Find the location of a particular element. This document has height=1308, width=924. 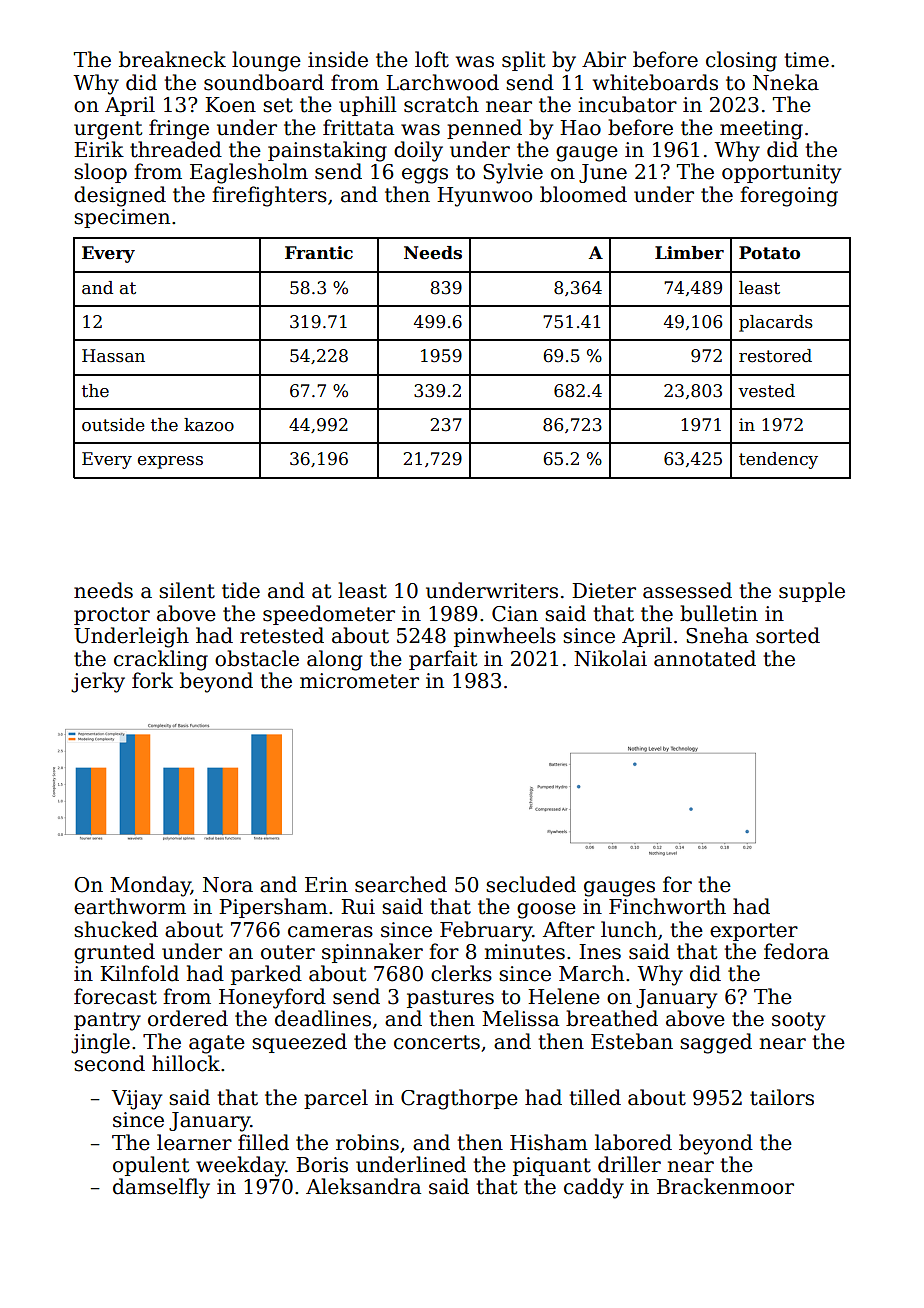

exporter is located at coordinates (754, 932).
